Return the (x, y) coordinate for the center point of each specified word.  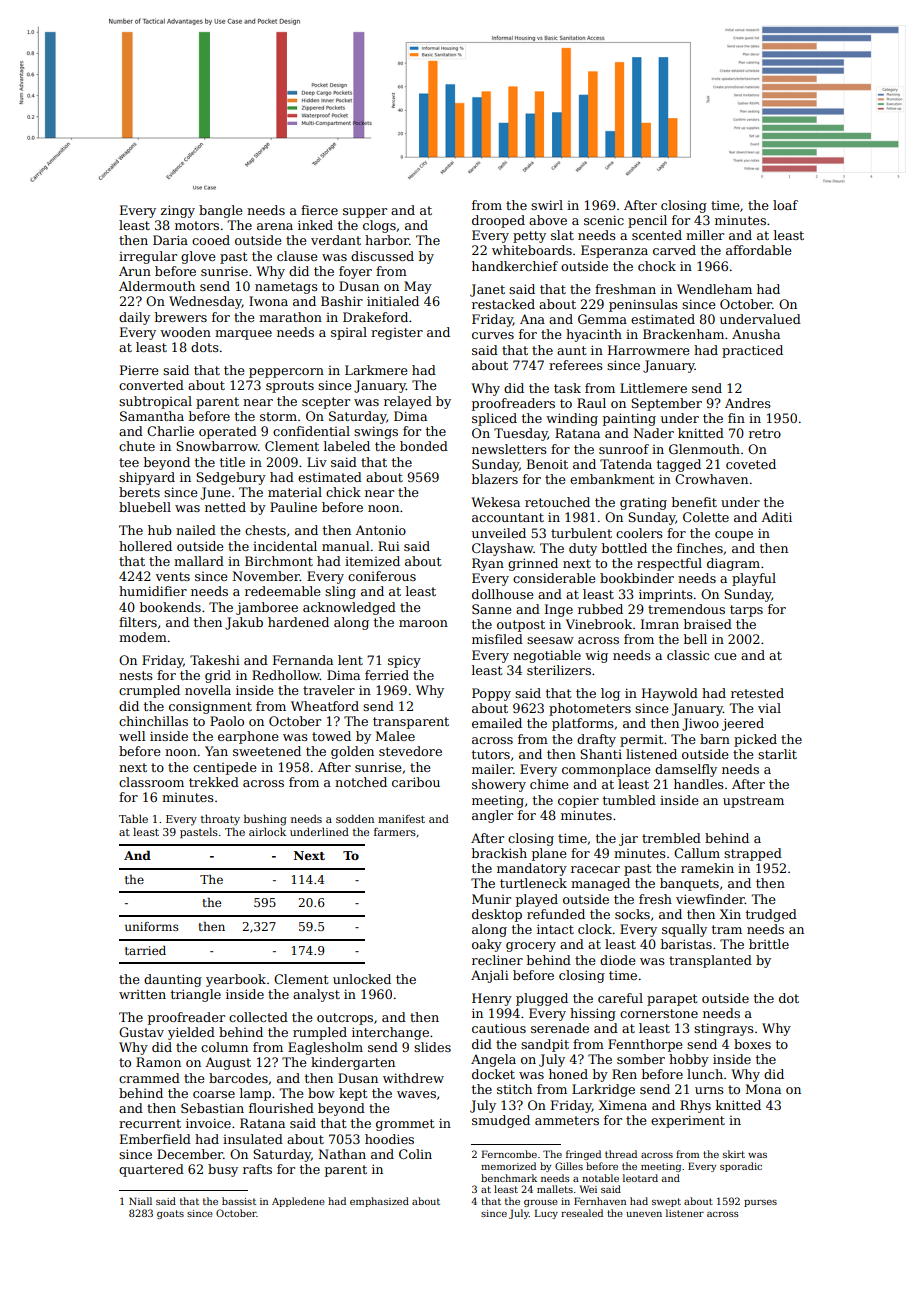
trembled (671, 838)
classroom (151, 782)
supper (365, 213)
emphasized (379, 1202)
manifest (401, 819)
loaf (785, 205)
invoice (208, 1123)
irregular (148, 257)
